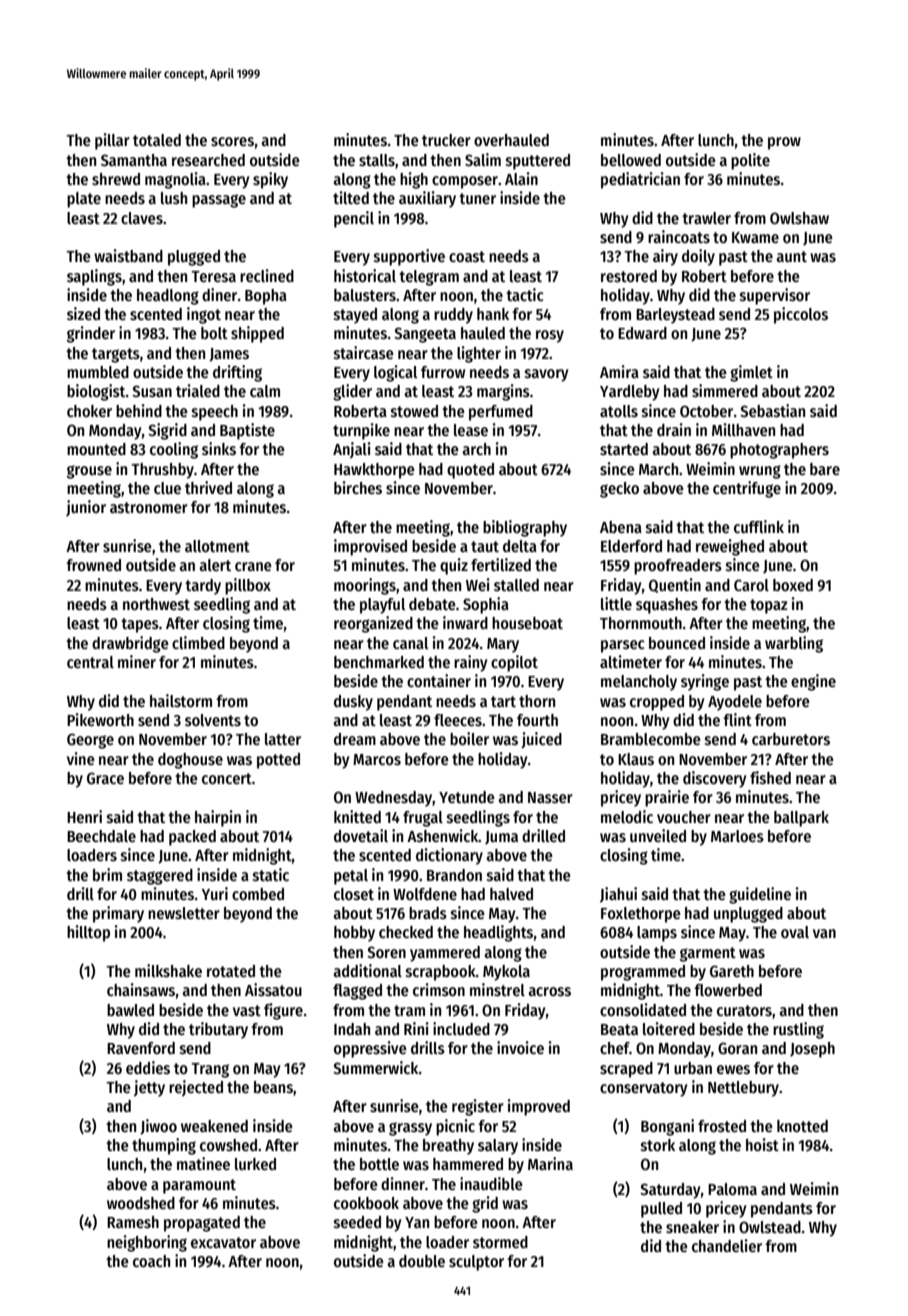 Image resolution: width=908 pixels, height=1316 pixels. What do you see at coordinates (730, 547) in the image?
I see `reweighed` at bounding box center [730, 547].
